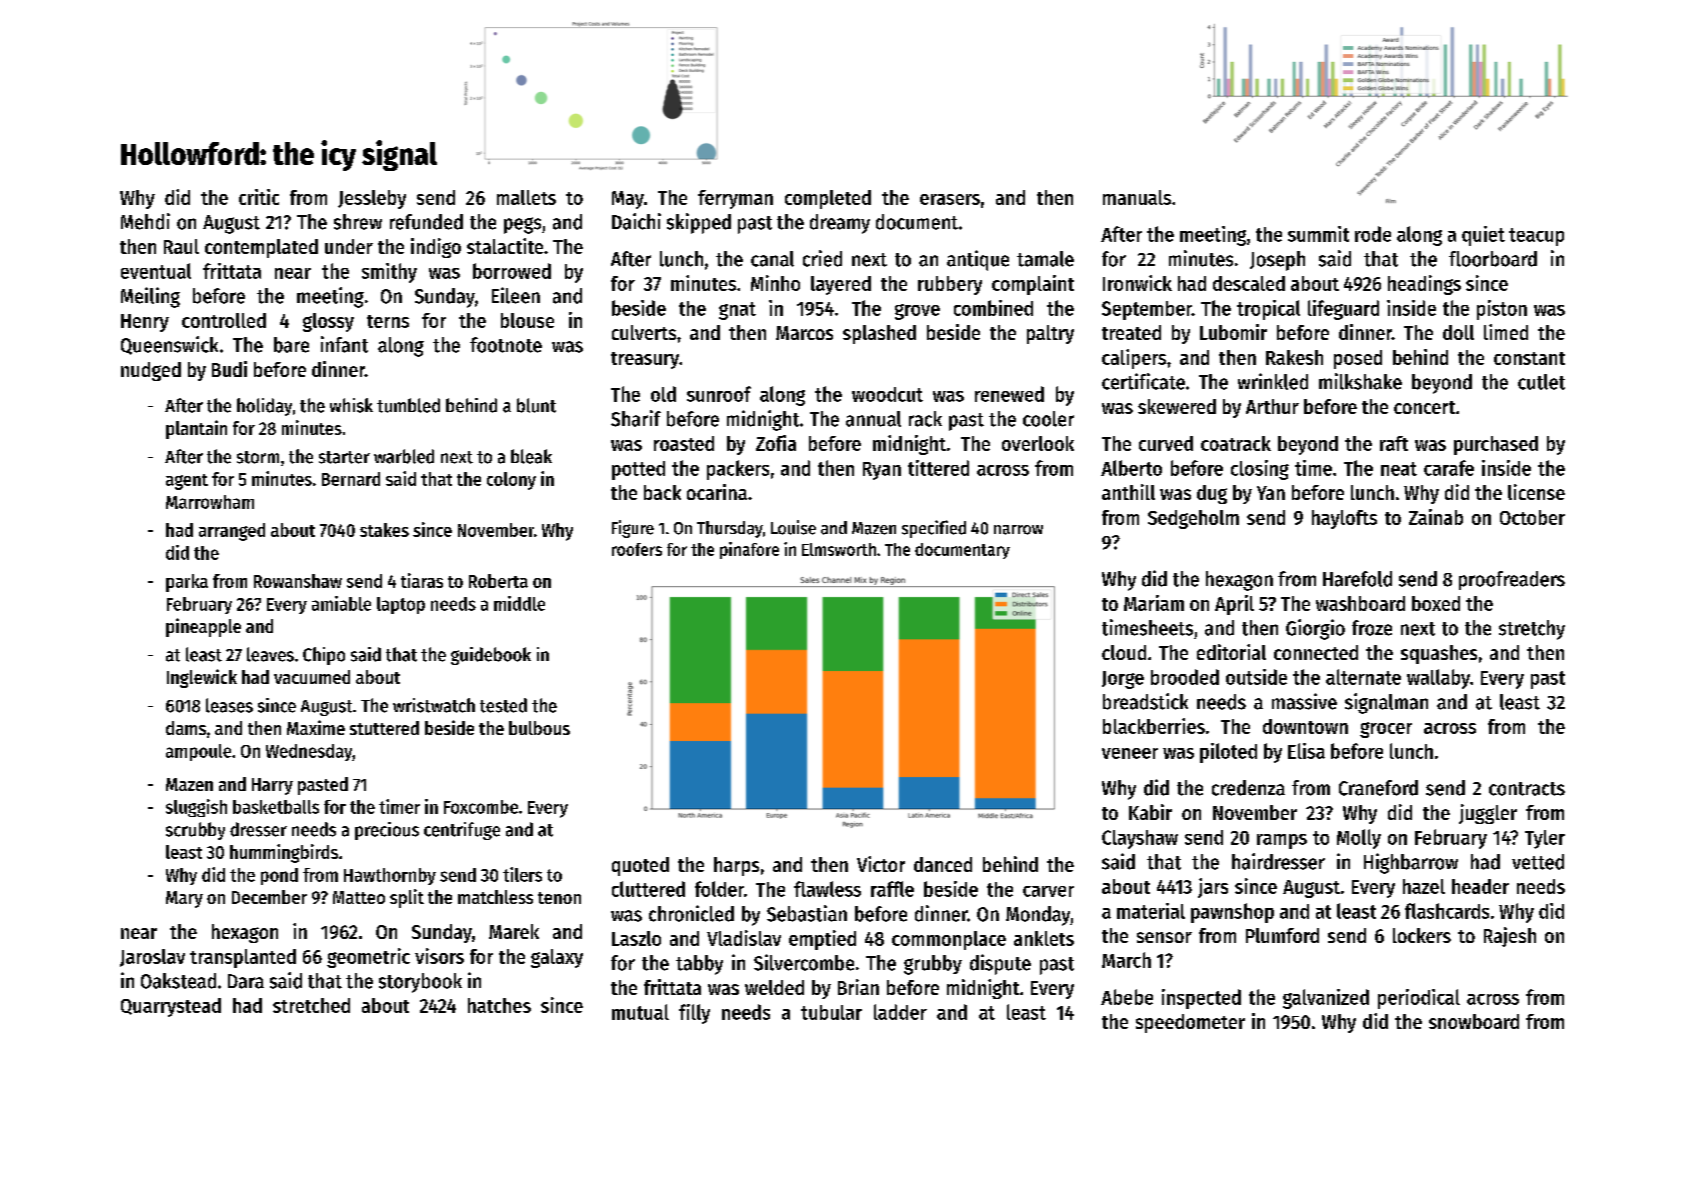 Image resolution: width=1685 pixels, height=1191 pixels. Describe the element at coordinates (1436, 603) in the page. I see `boxed` at that location.
